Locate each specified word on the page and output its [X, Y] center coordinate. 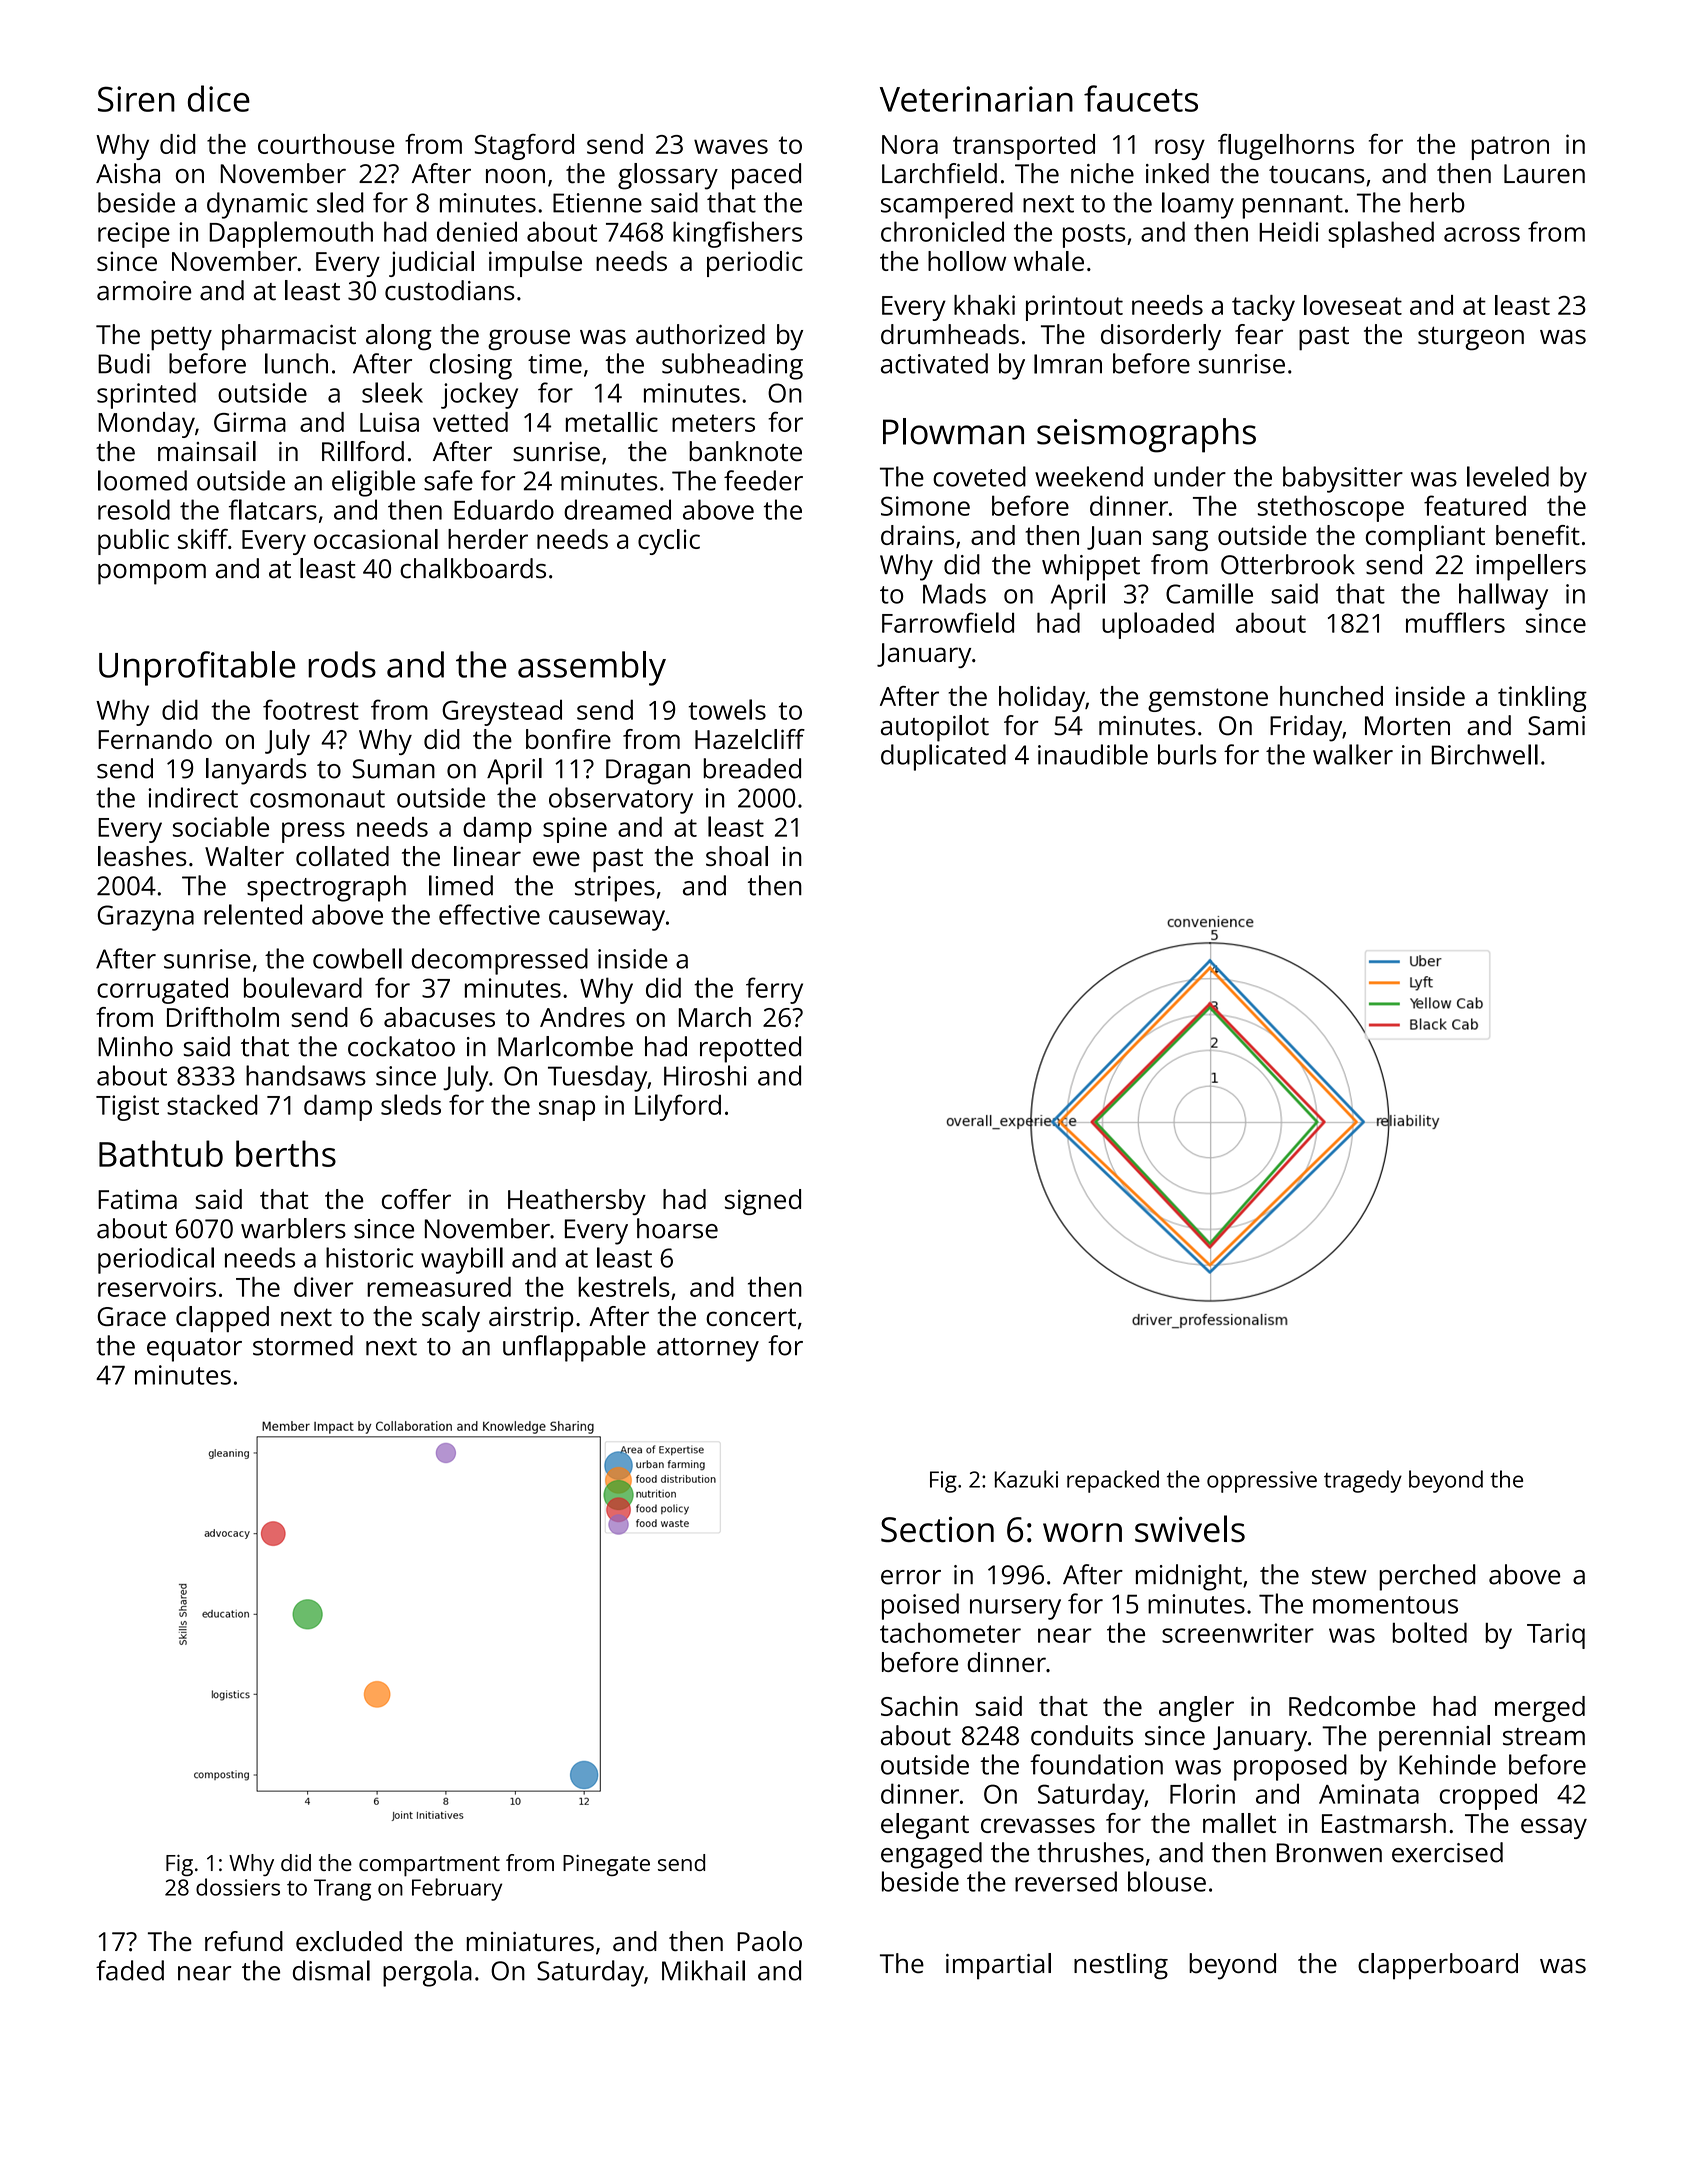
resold [134, 509]
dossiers [238, 1887]
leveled [1508, 476]
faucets [1141, 98]
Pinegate [606, 1865]
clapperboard [1438, 1966]
